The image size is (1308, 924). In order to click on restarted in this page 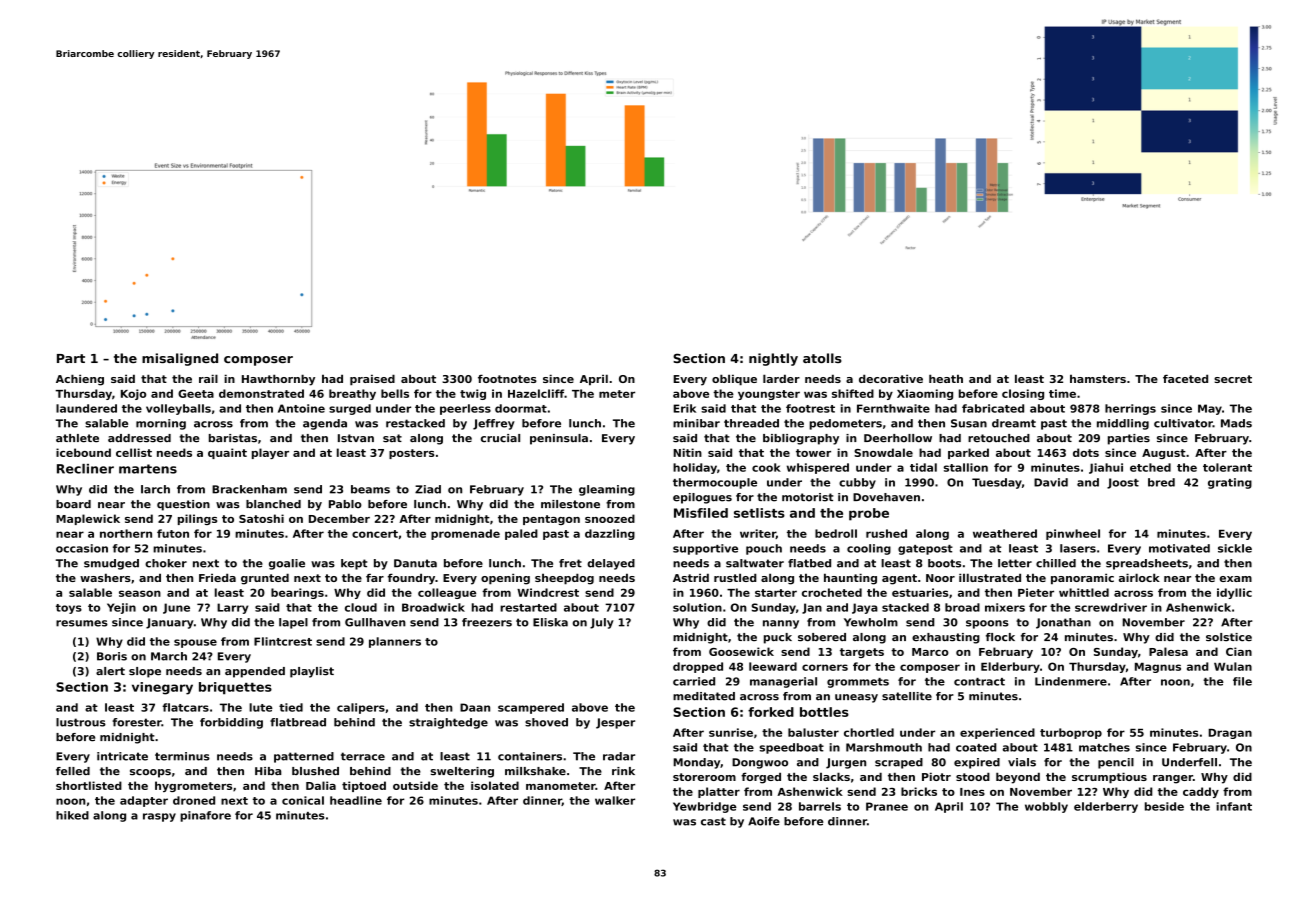, I will do `click(528, 607)`.
